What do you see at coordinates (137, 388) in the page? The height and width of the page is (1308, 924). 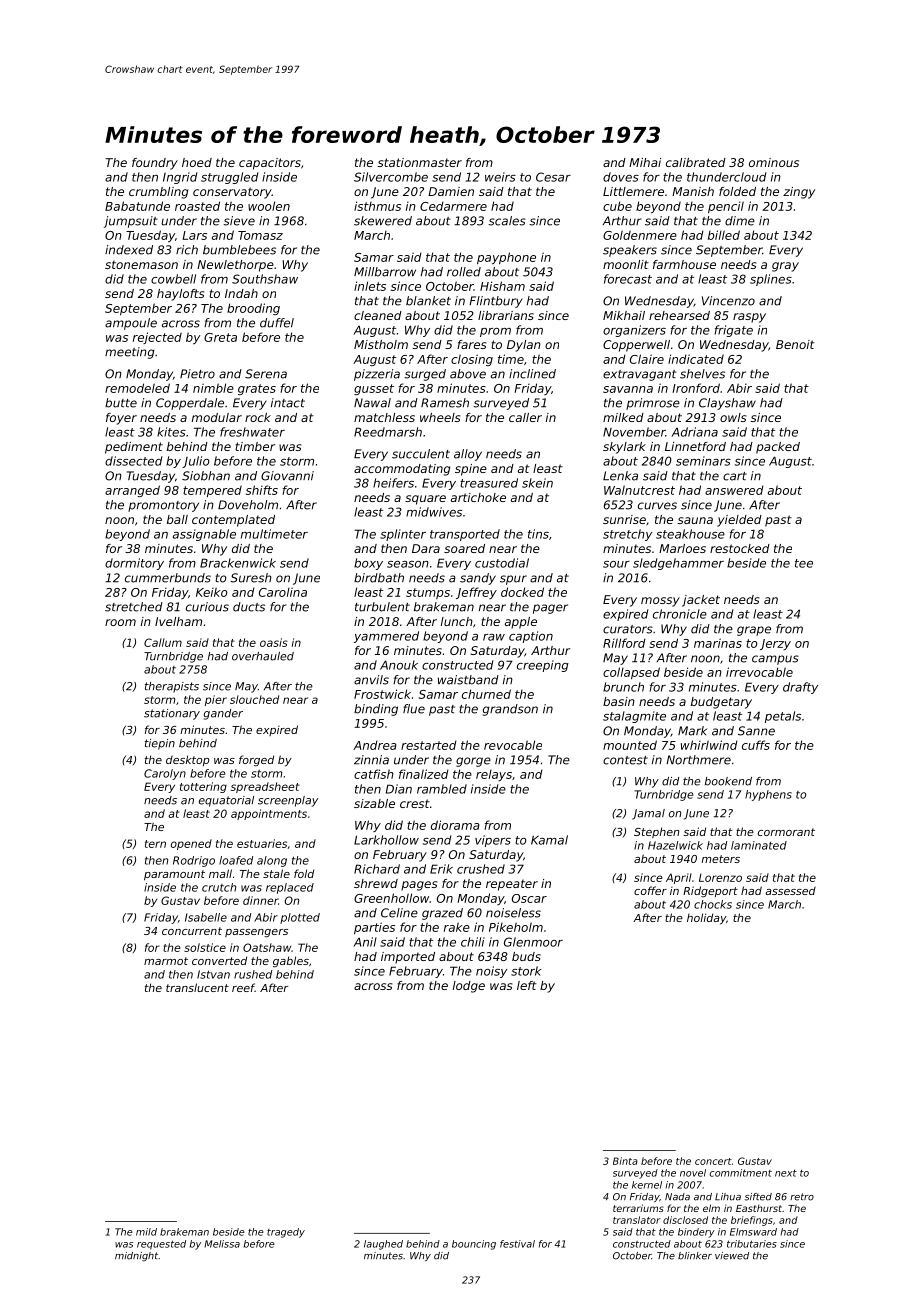 I see `remodeled` at bounding box center [137, 388].
